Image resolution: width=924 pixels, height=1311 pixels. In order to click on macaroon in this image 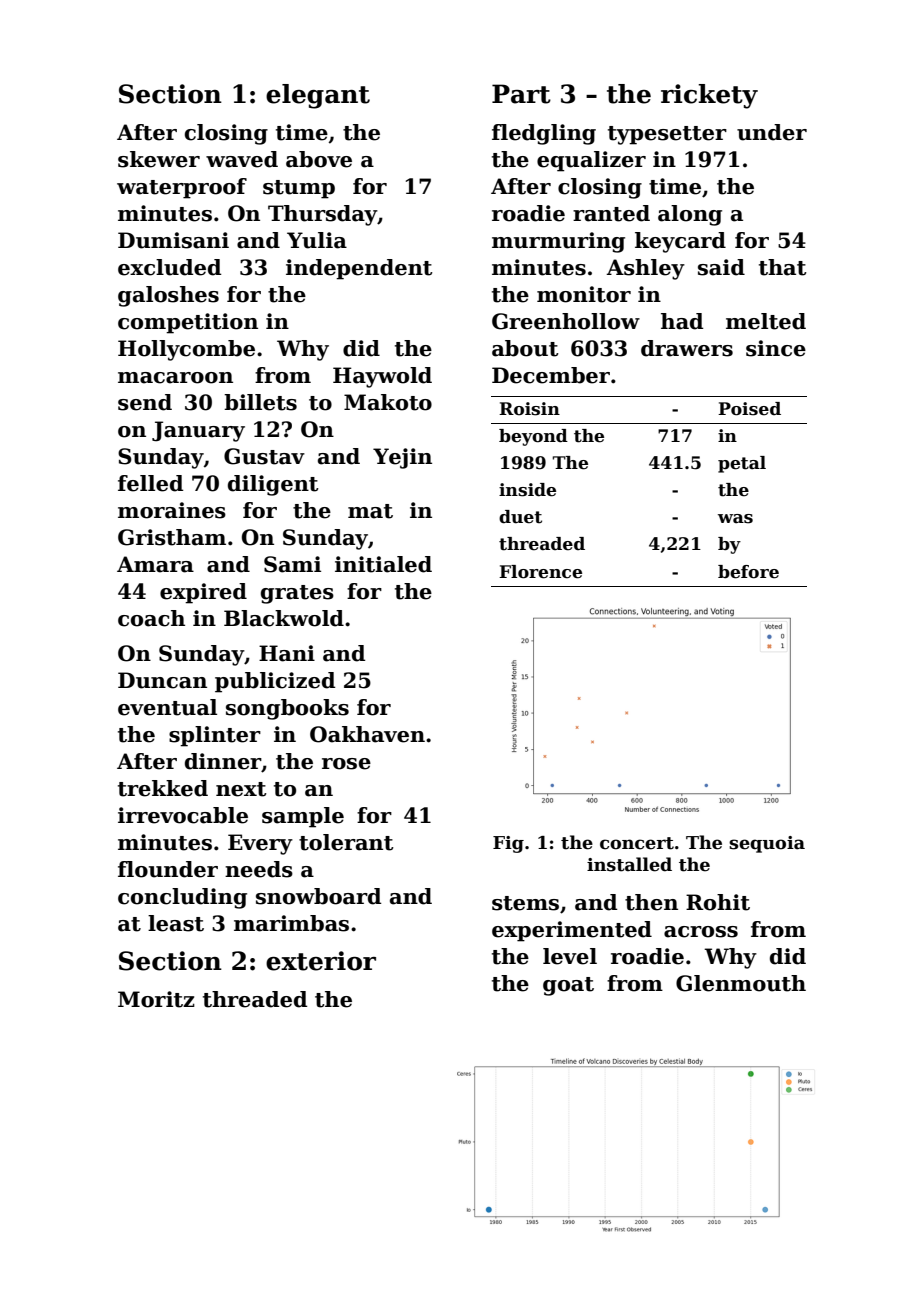, I will do `click(175, 378)`.
